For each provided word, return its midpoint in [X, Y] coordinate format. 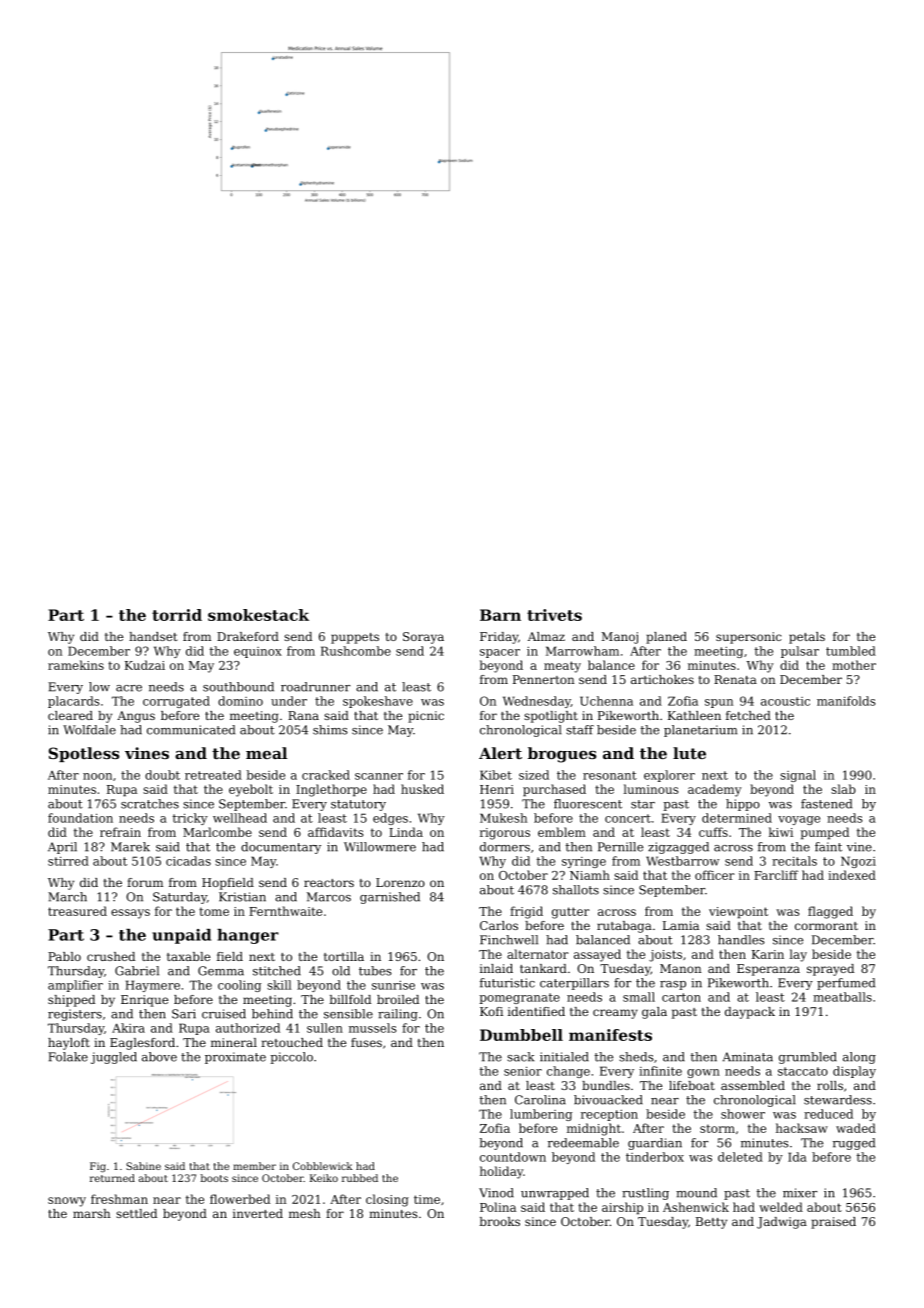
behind [272, 1014]
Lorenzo [400, 882]
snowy [67, 1202]
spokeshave [378, 702]
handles [741, 940]
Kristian [242, 897]
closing [387, 1200]
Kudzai [145, 665]
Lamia [681, 925]
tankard [543, 968]
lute [689, 753]
